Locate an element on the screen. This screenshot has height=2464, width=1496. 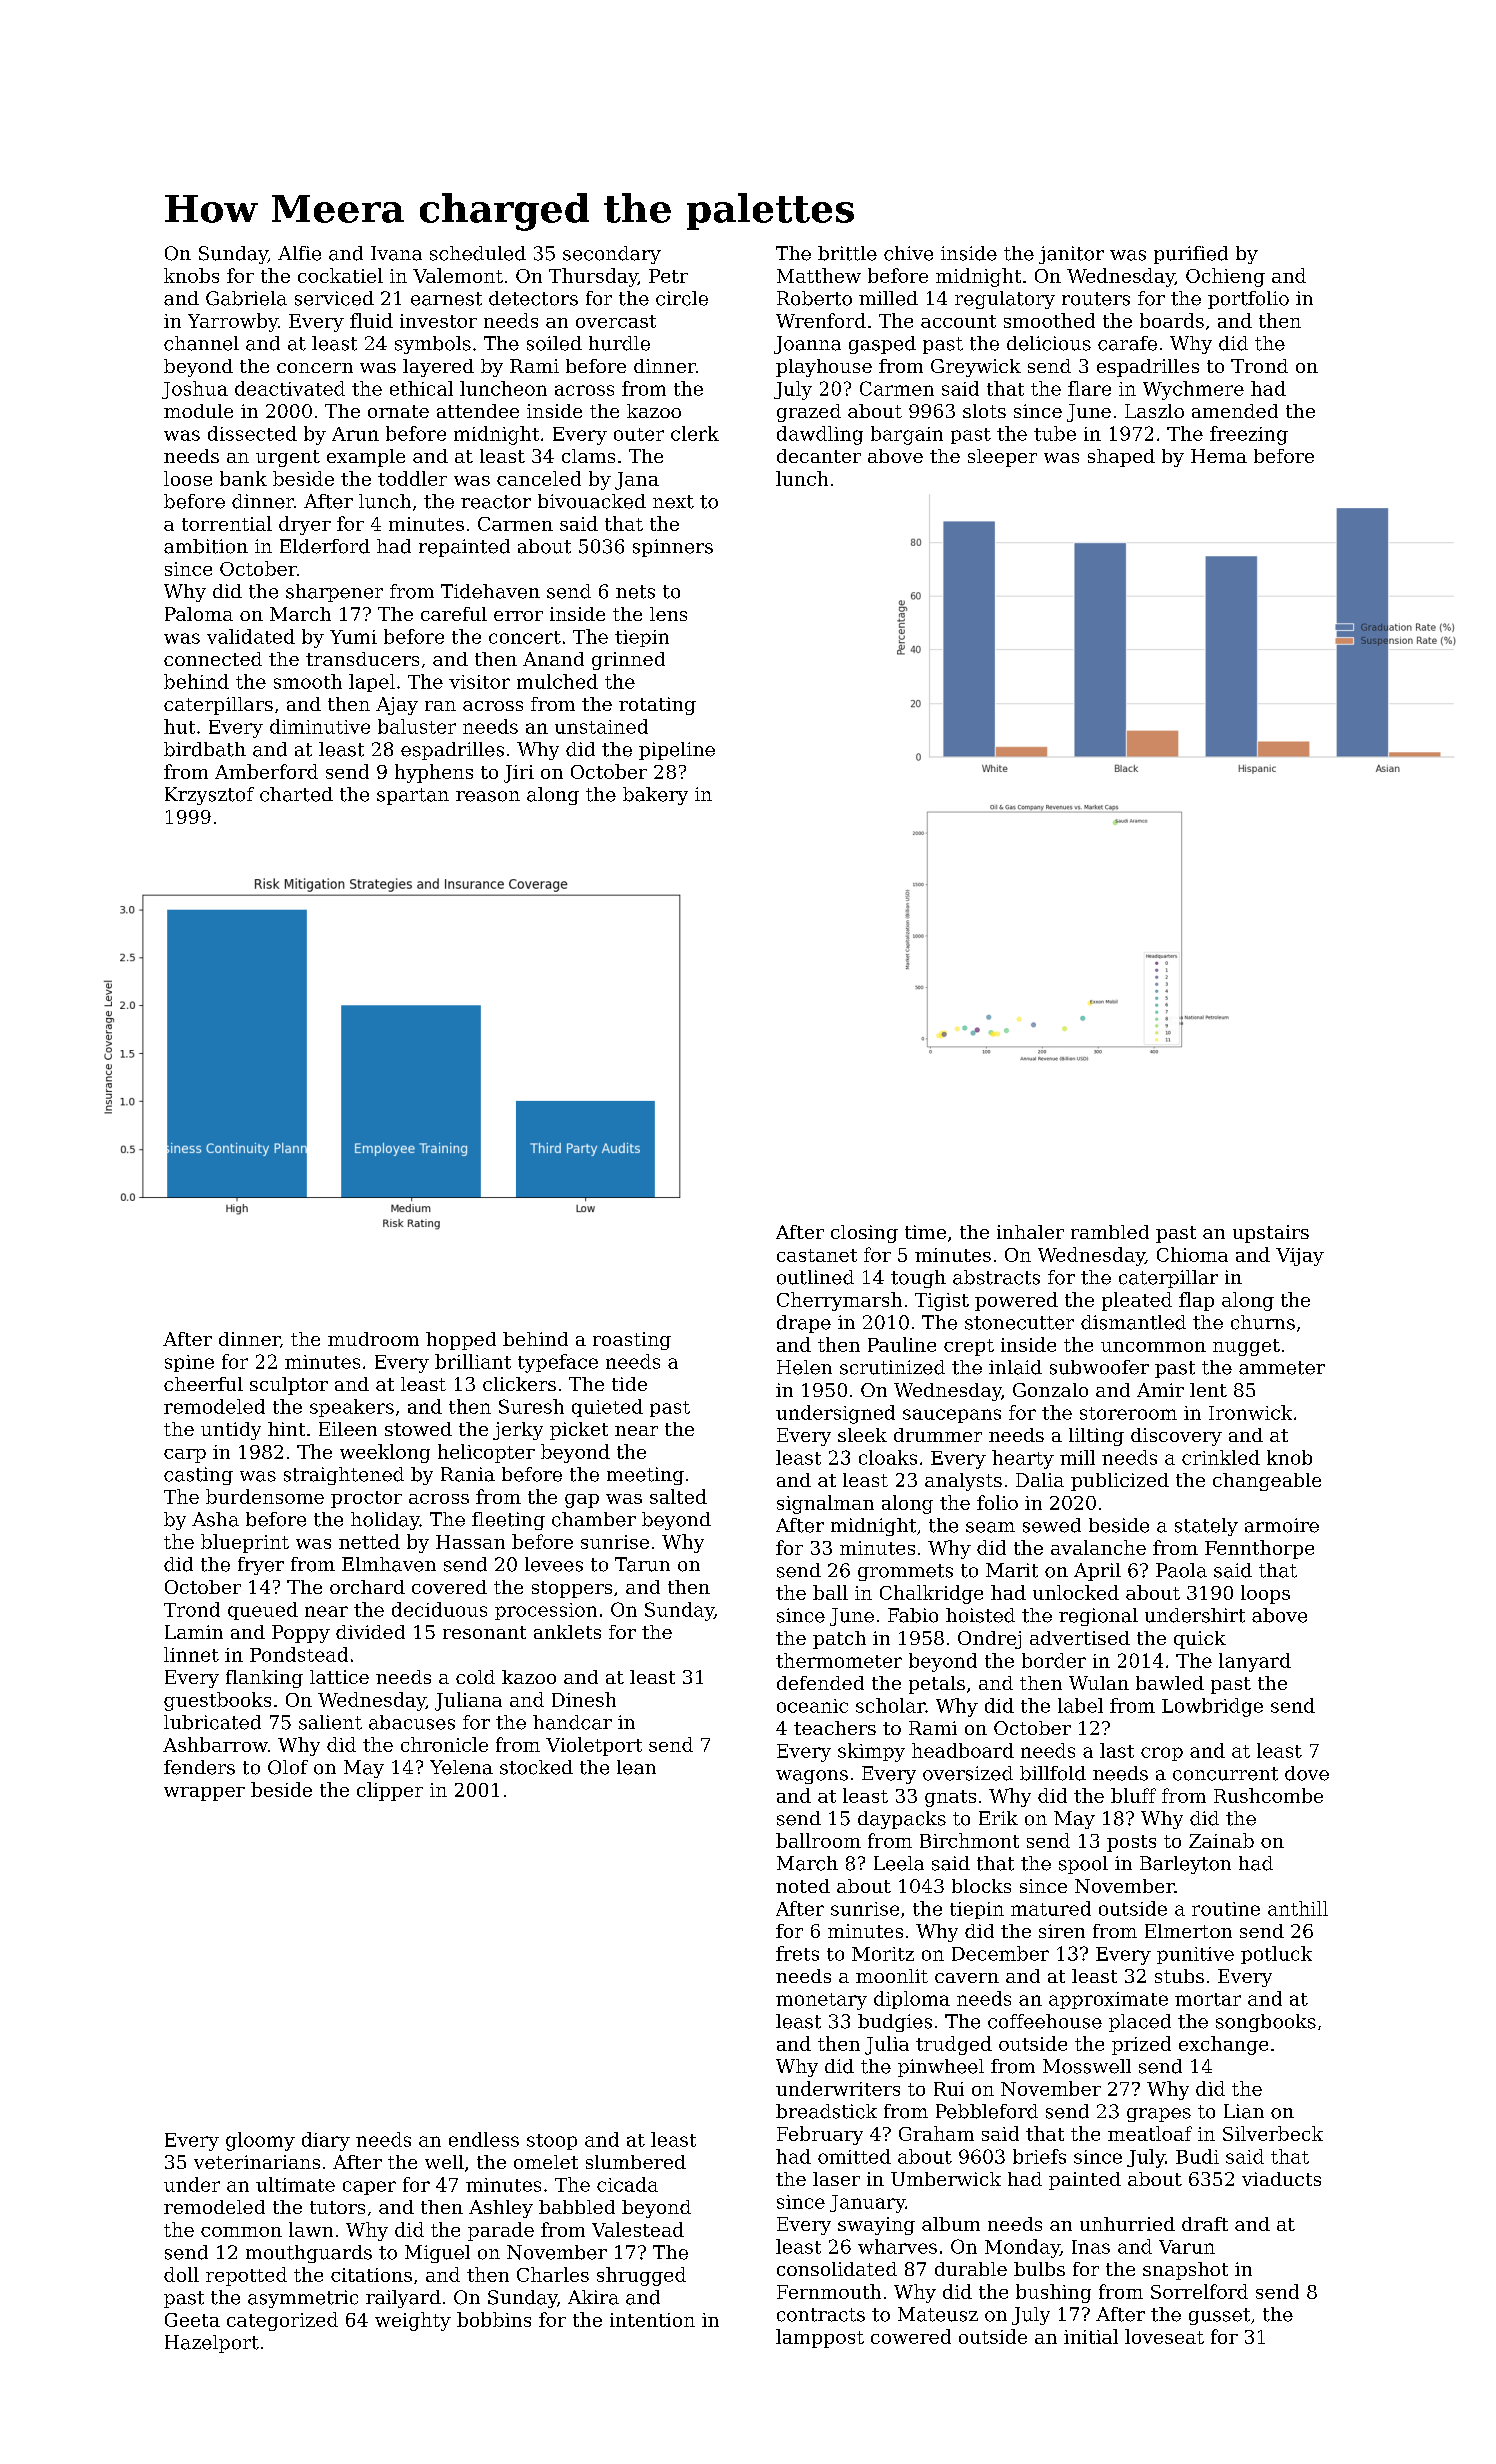
patch is located at coordinates (839, 1640).
